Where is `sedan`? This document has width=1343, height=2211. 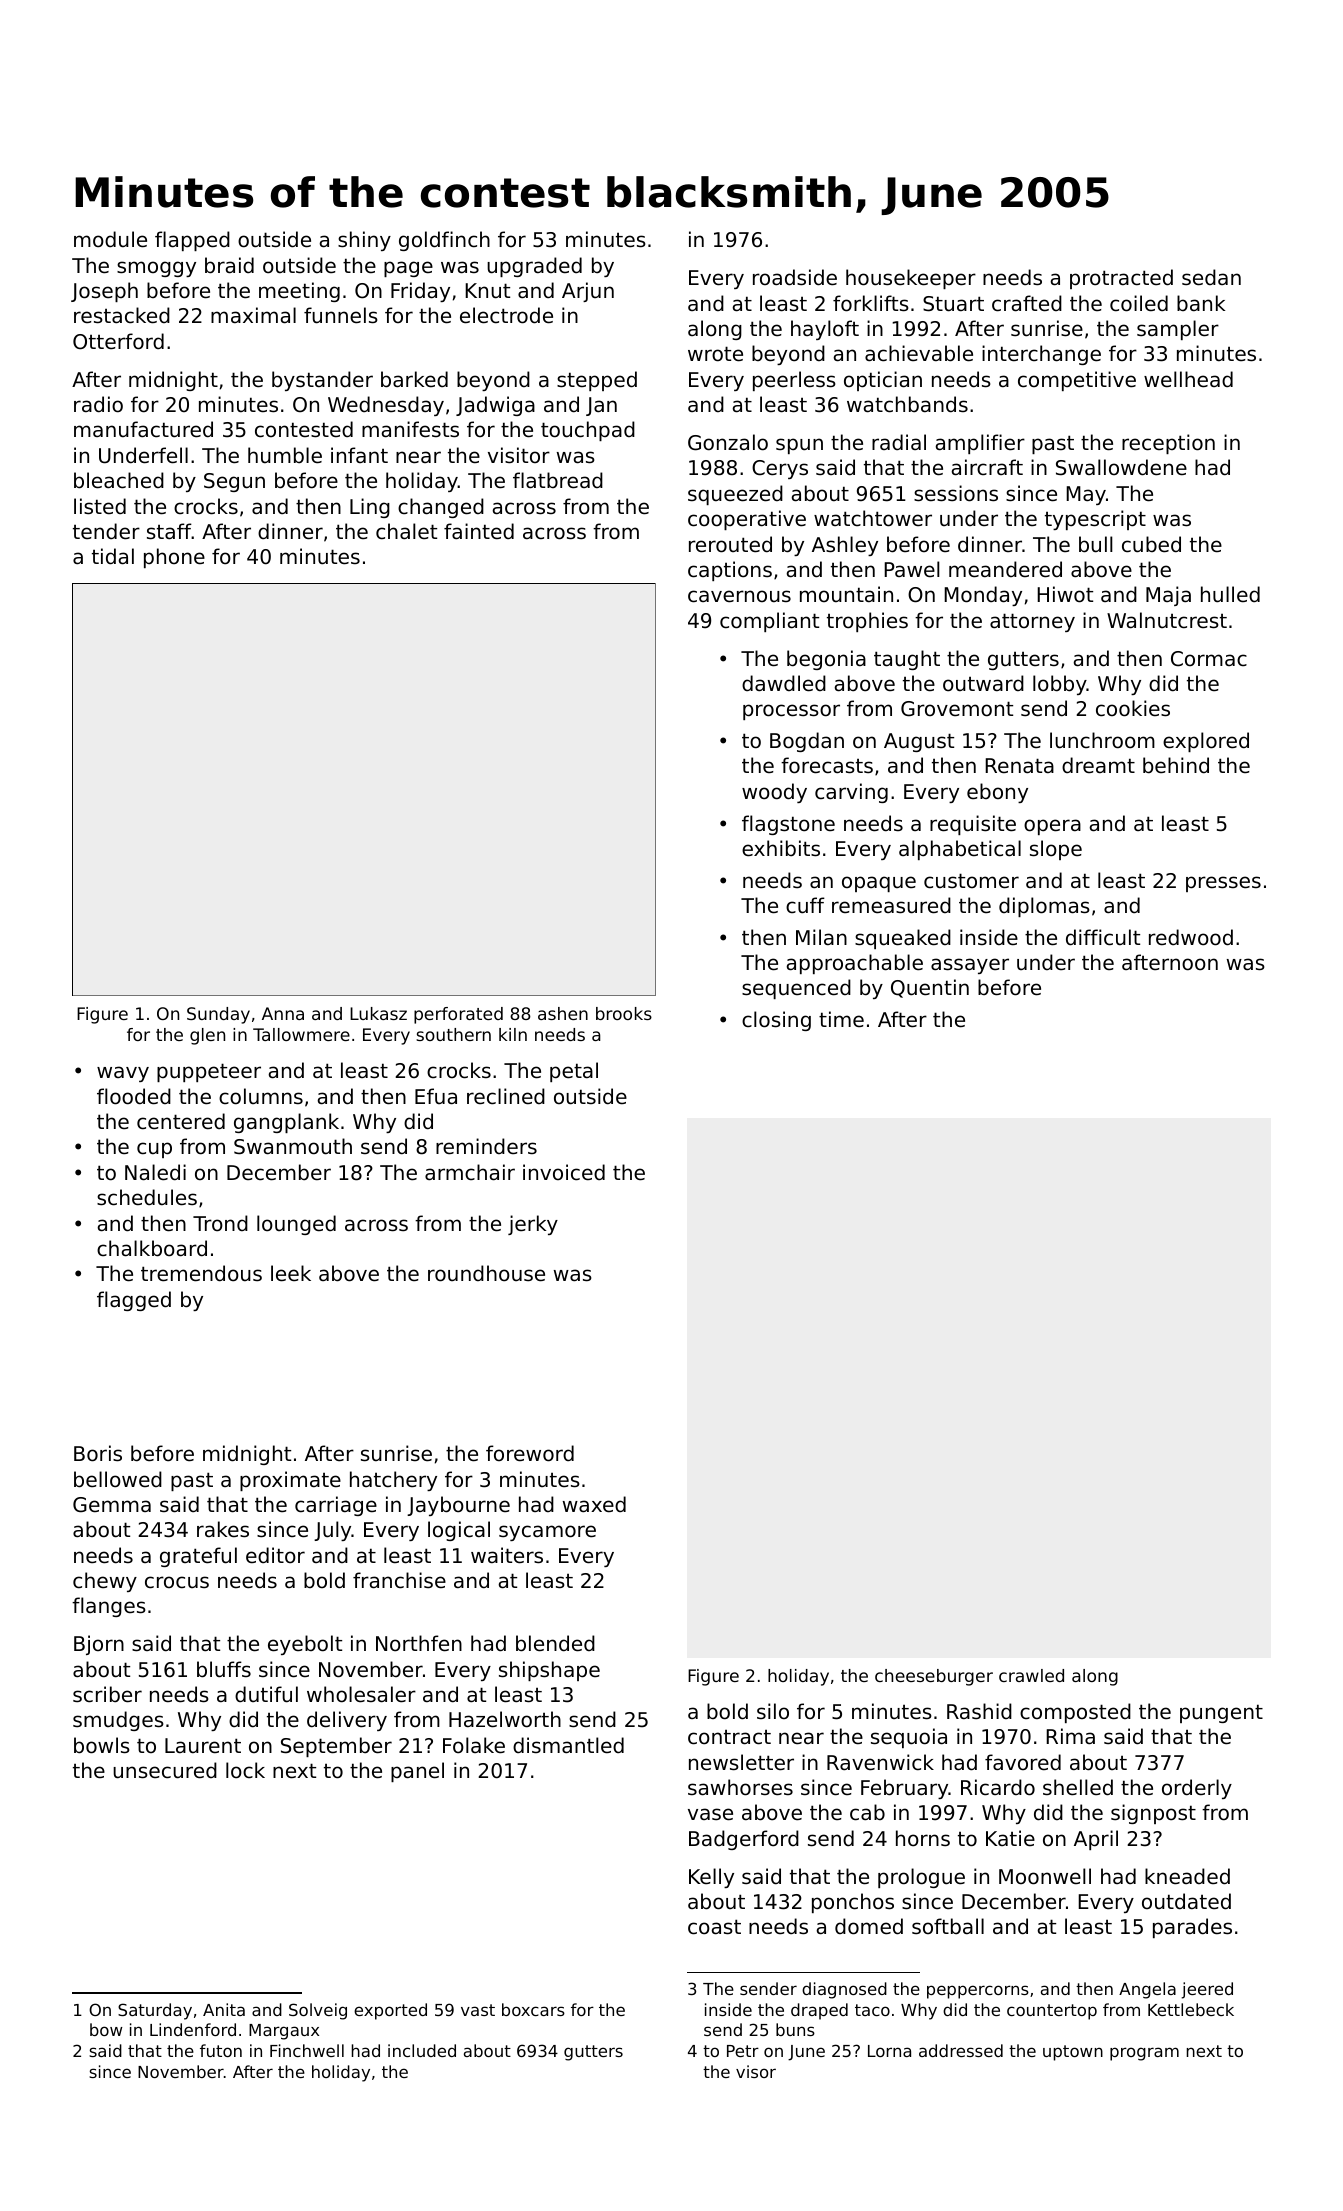
sedan is located at coordinates (1211, 277).
